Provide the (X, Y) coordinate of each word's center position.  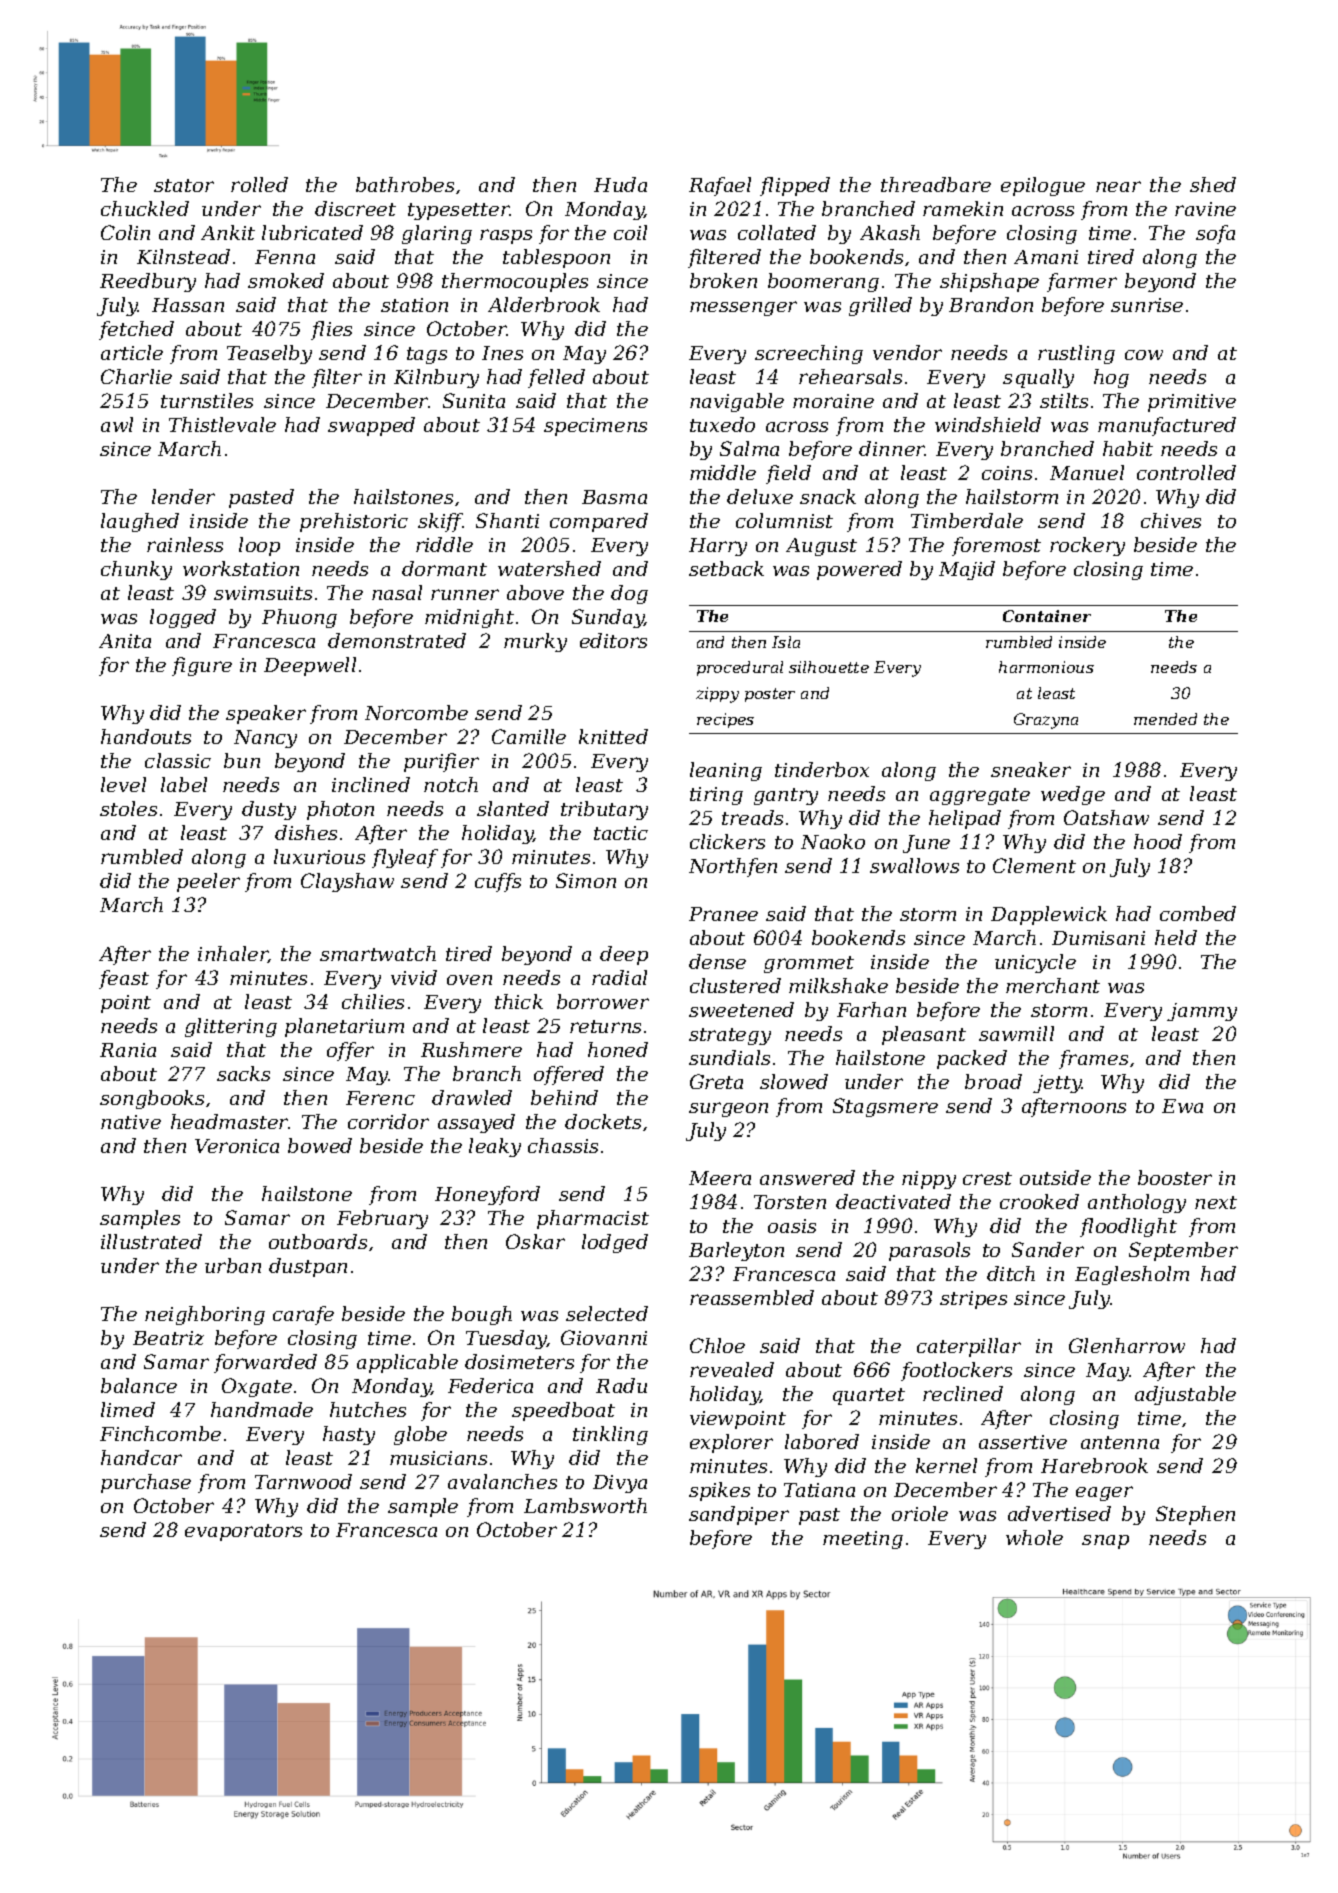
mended (1165, 719)
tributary (604, 810)
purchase (146, 1483)
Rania (128, 1050)
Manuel (1087, 472)
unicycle (1035, 963)
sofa (1215, 234)
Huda (620, 184)
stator (184, 185)
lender (183, 496)
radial (619, 977)
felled (556, 378)
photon (340, 810)
